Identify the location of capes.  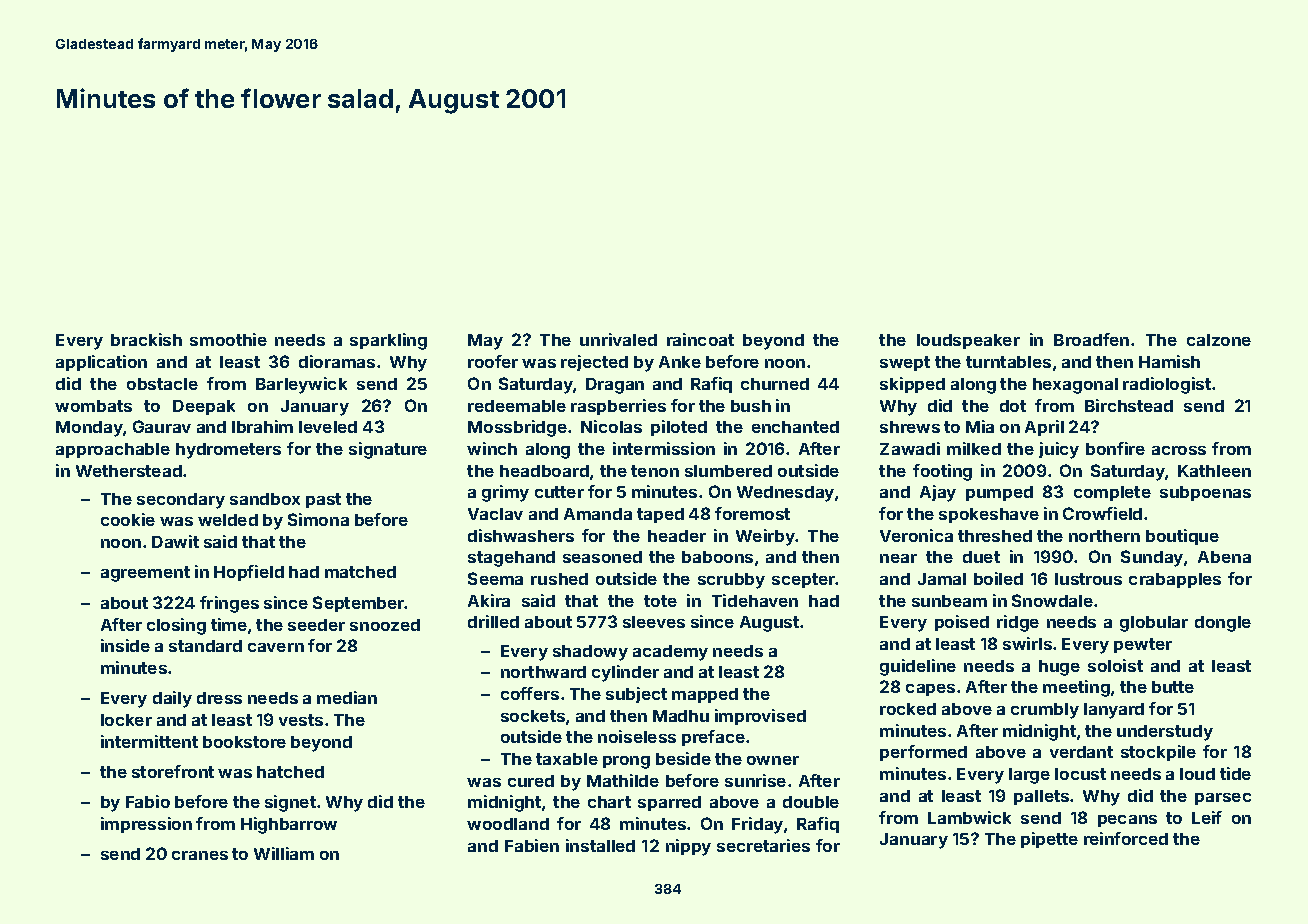
(930, 690).
